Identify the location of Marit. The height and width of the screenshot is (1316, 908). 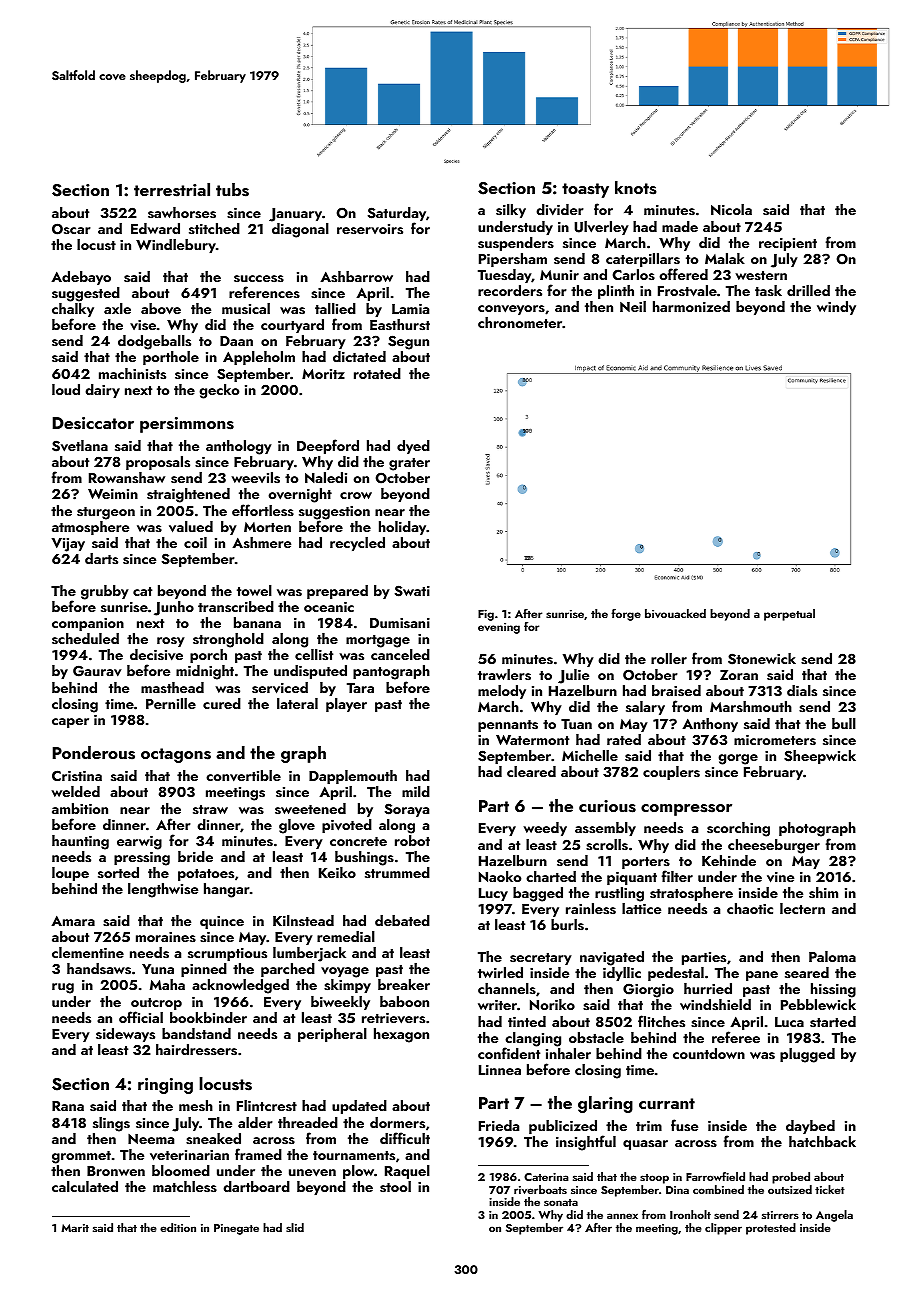
(75, 1228).
